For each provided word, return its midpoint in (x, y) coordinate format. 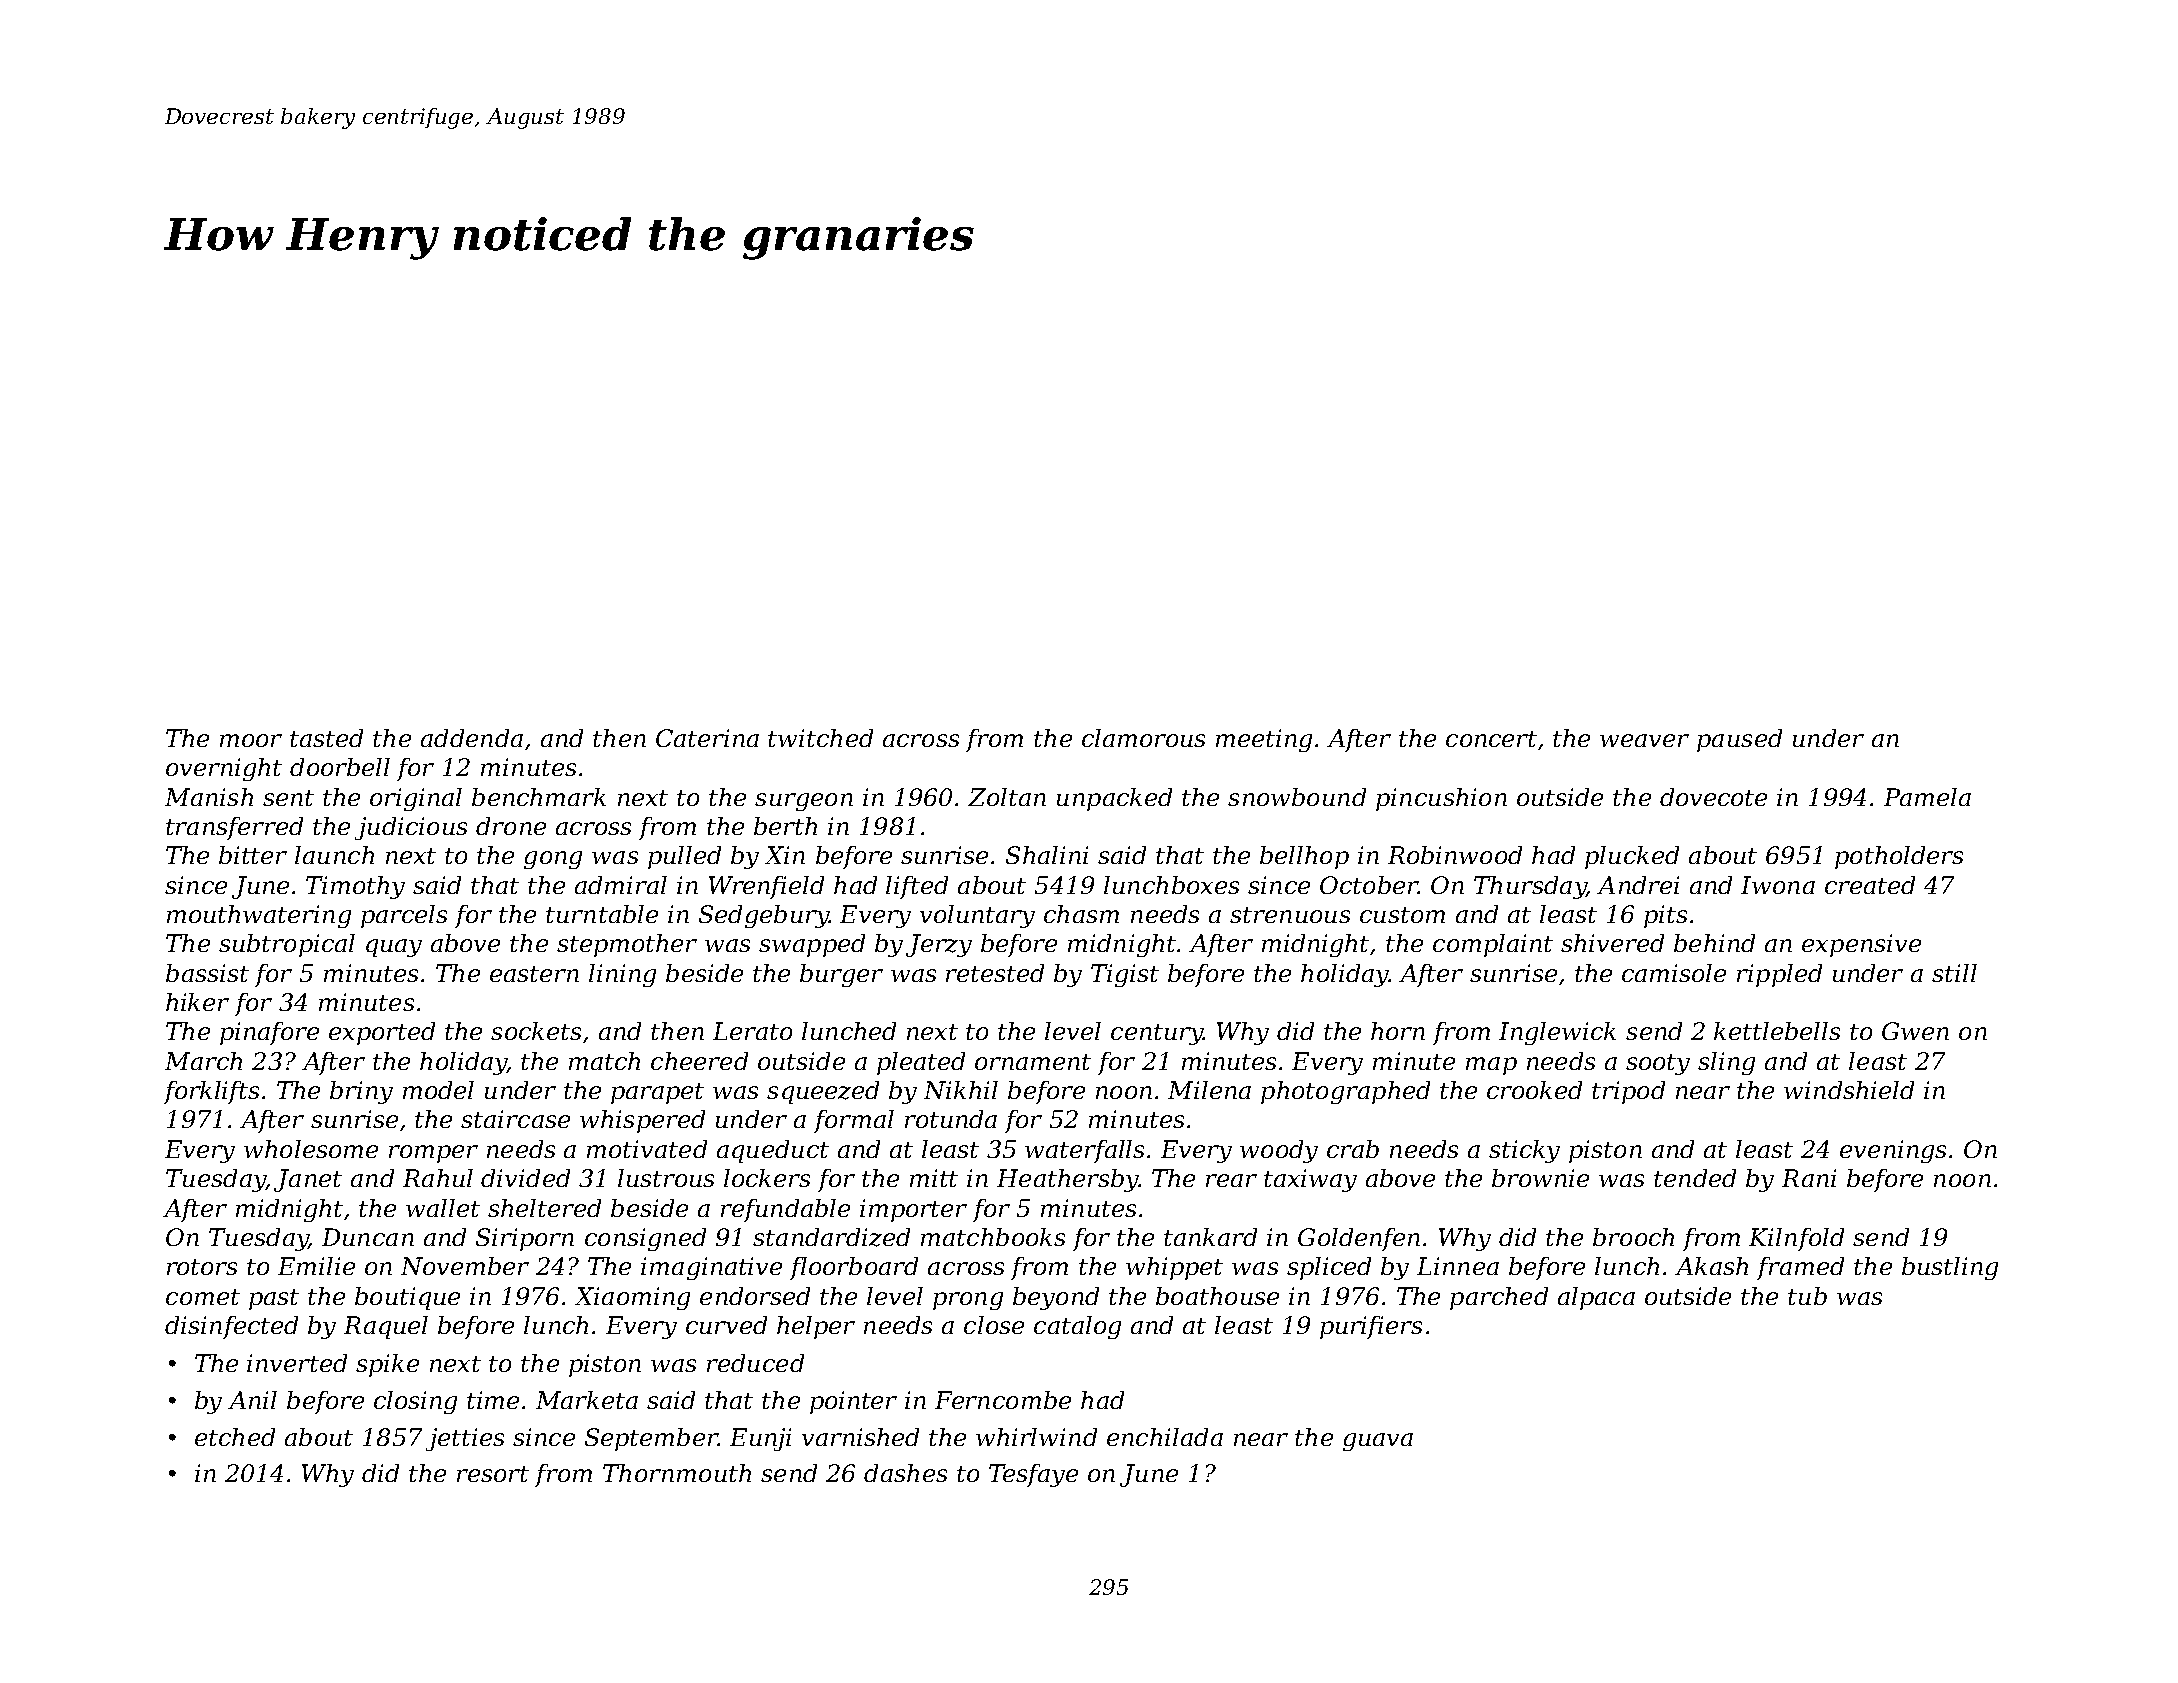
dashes (905, 1473)
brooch (1633, 1237)
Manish (209, 797)
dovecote (1713, 797)
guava (1378, 1442)
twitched (820, 738)
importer (913, 1210)
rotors (202, 1267)
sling (1726, 1063)
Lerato (752, 1031)
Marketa (587, 1400)
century (1157, 1034)
